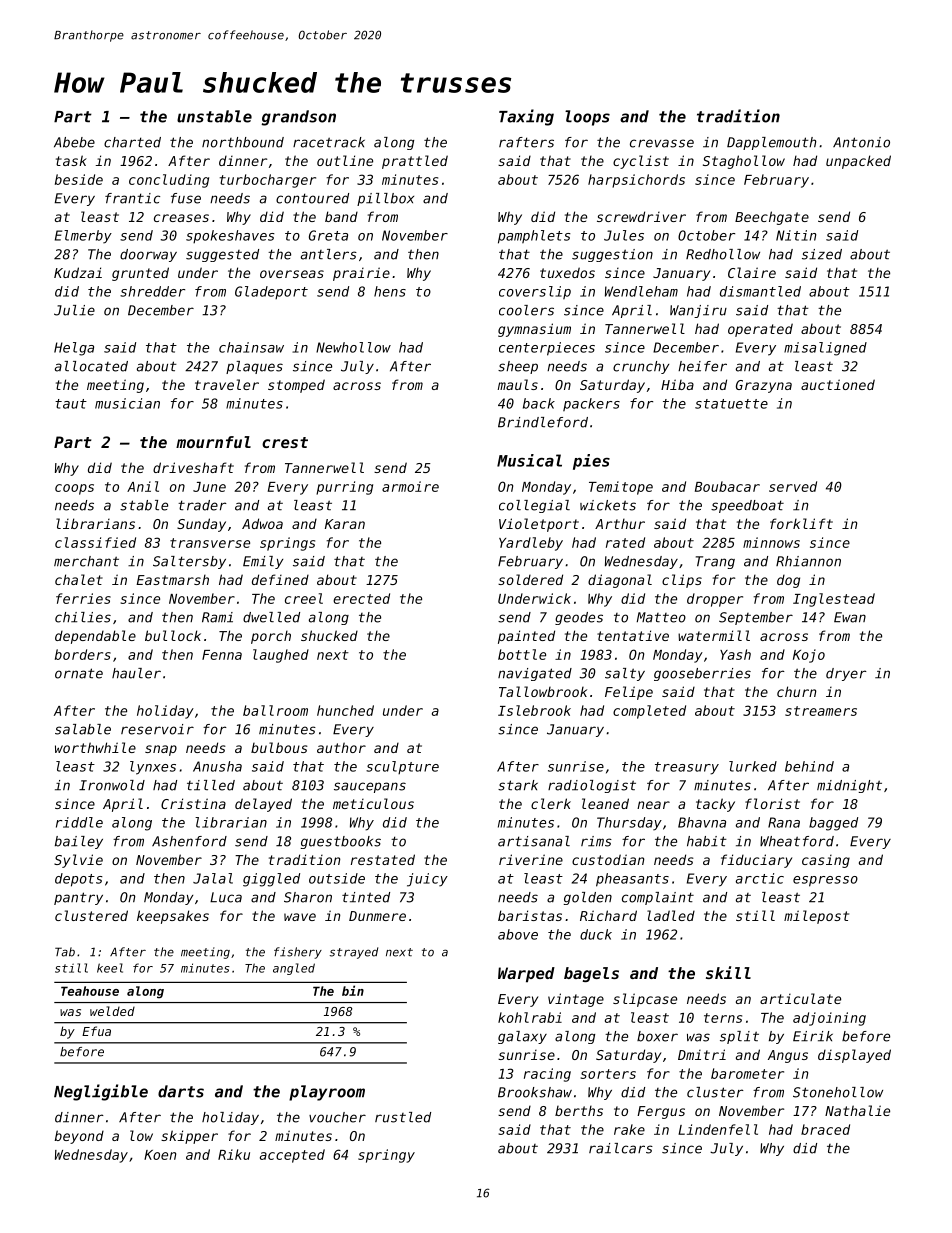  Describe the element at coordinates (427, 880) in the document. I see `juicy` at that location.
